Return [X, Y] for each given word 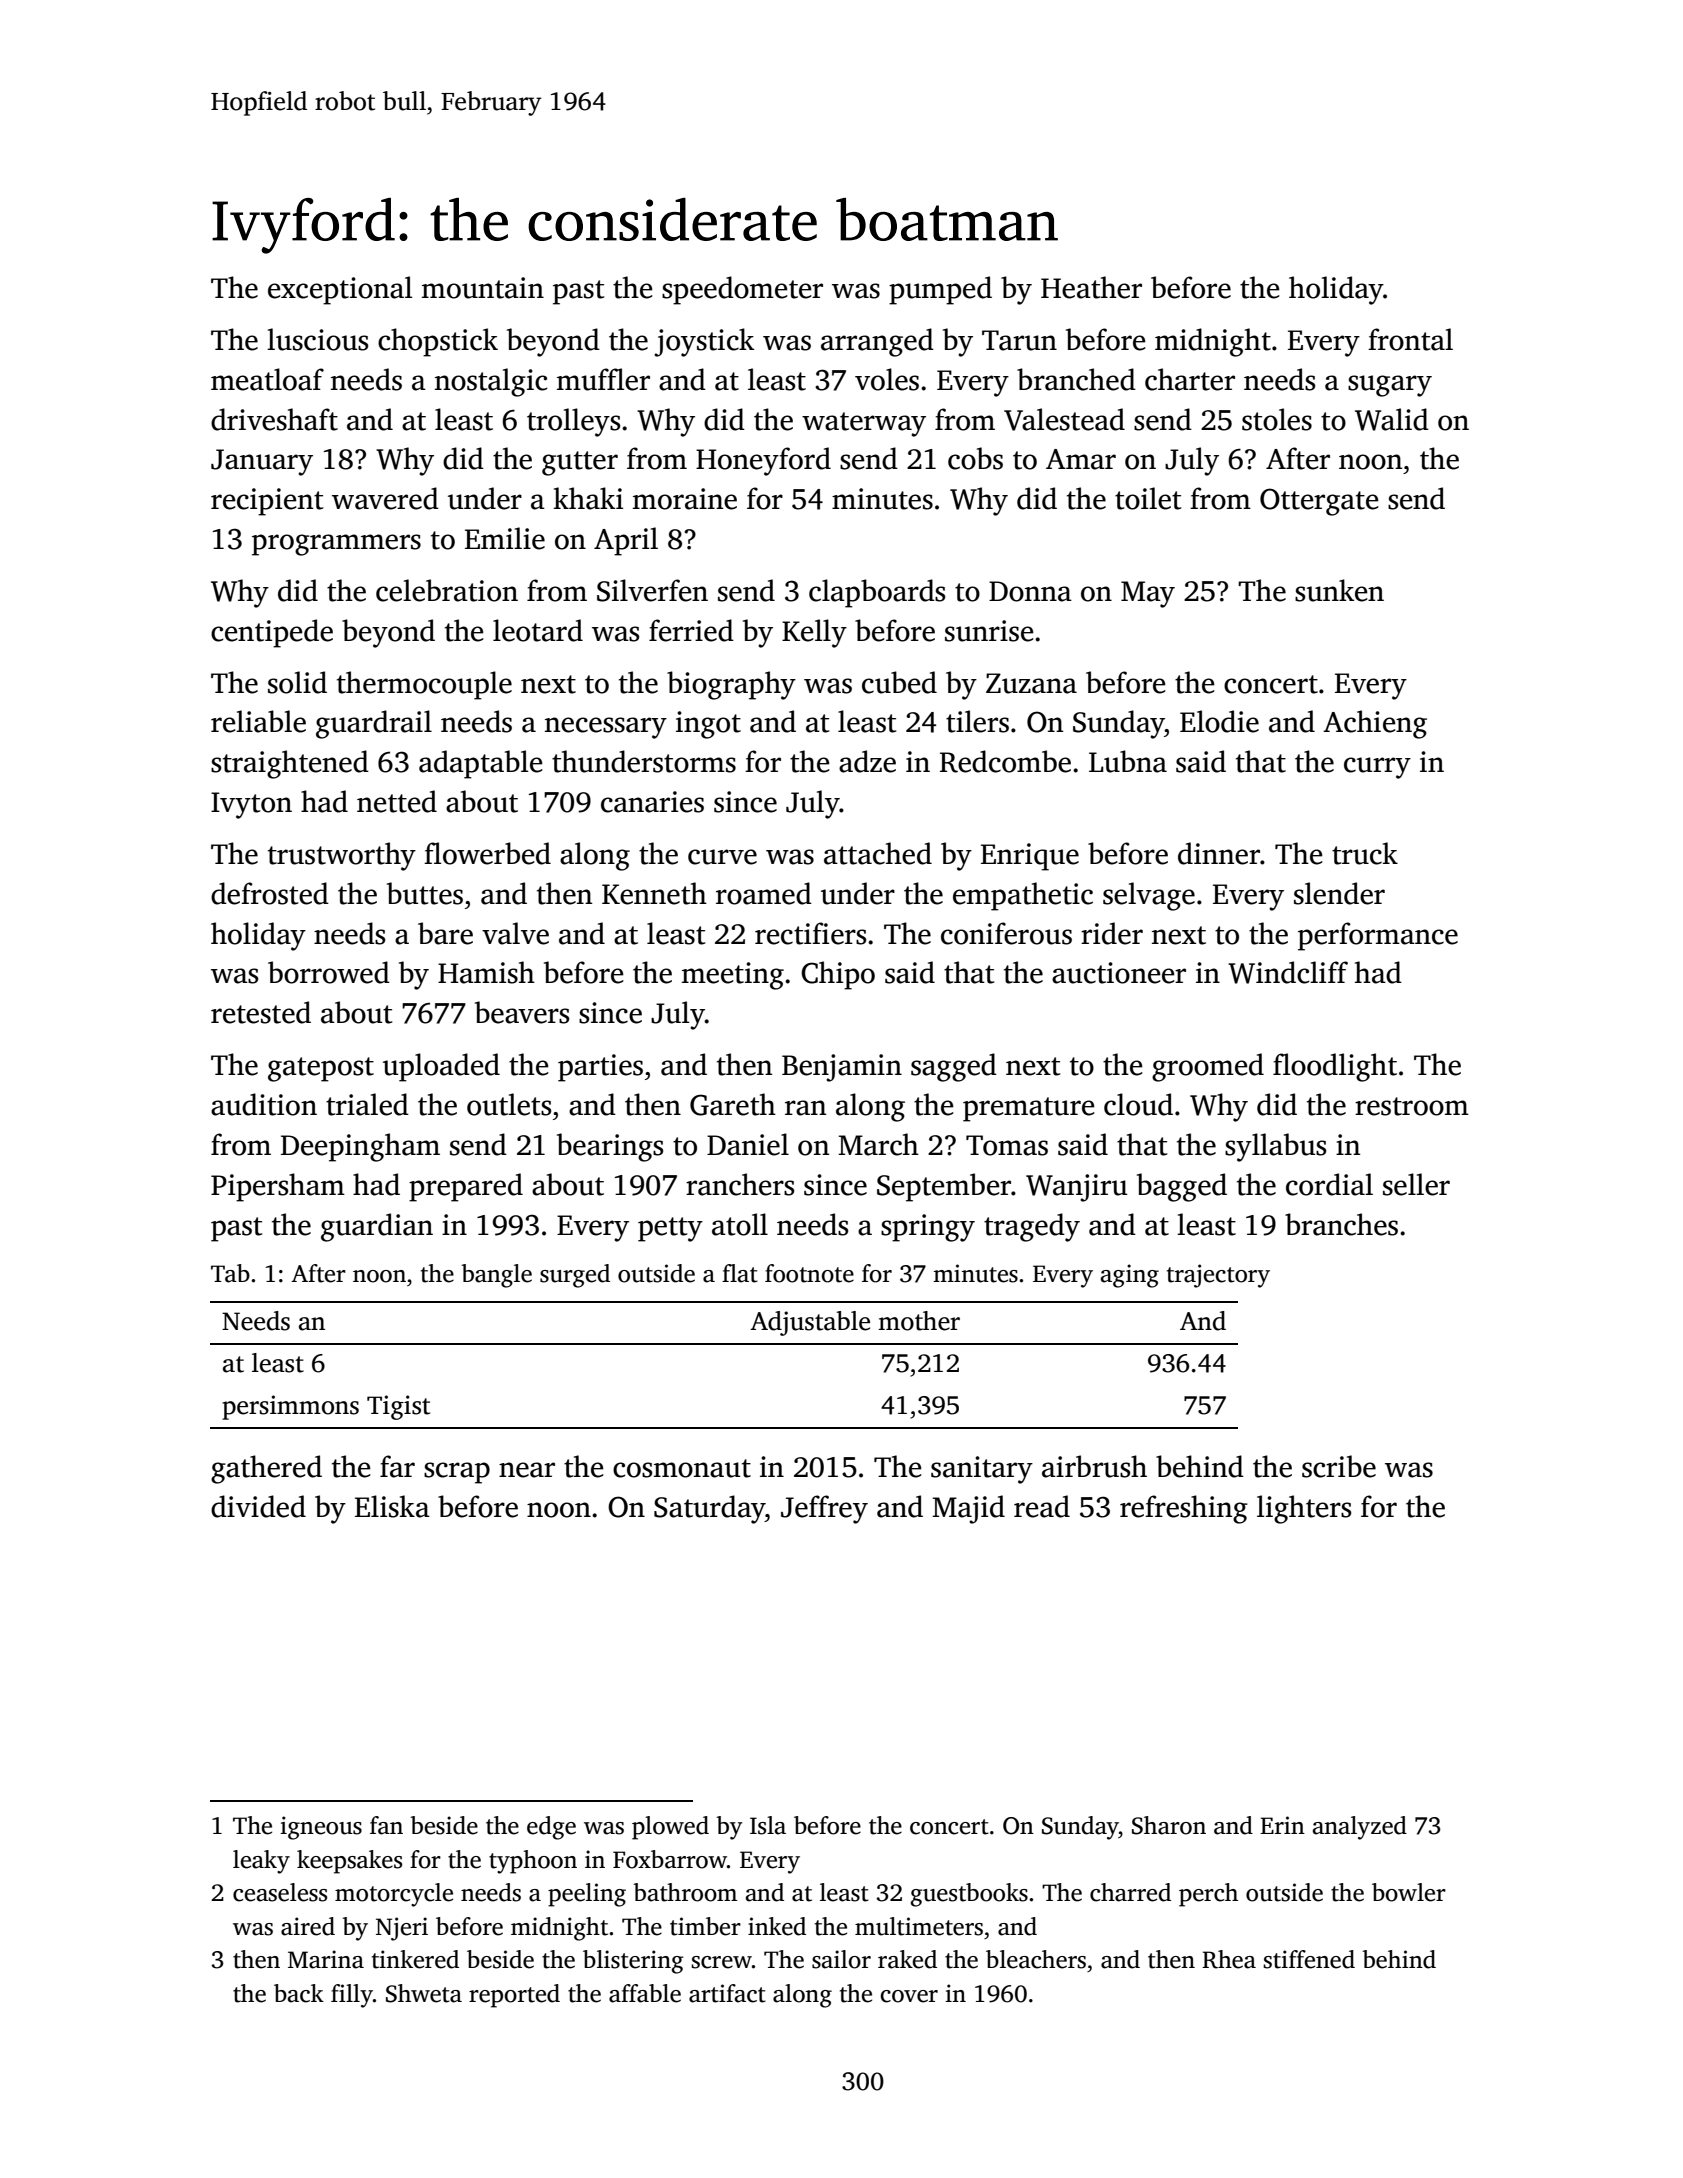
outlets [509, 1104]
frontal [1410, 339]
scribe [1339, 1466]
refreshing [1184, 1509]
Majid [968, 1509]
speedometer [742, 290]
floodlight [1335, 1067]
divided [258, 1506]
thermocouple [424, 685]
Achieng [1375, 724]
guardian [377, 1227]
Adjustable [810, 1323]
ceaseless [280, 1892]
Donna [1030, 591]
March [878, 1144]
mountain [483, 288]
